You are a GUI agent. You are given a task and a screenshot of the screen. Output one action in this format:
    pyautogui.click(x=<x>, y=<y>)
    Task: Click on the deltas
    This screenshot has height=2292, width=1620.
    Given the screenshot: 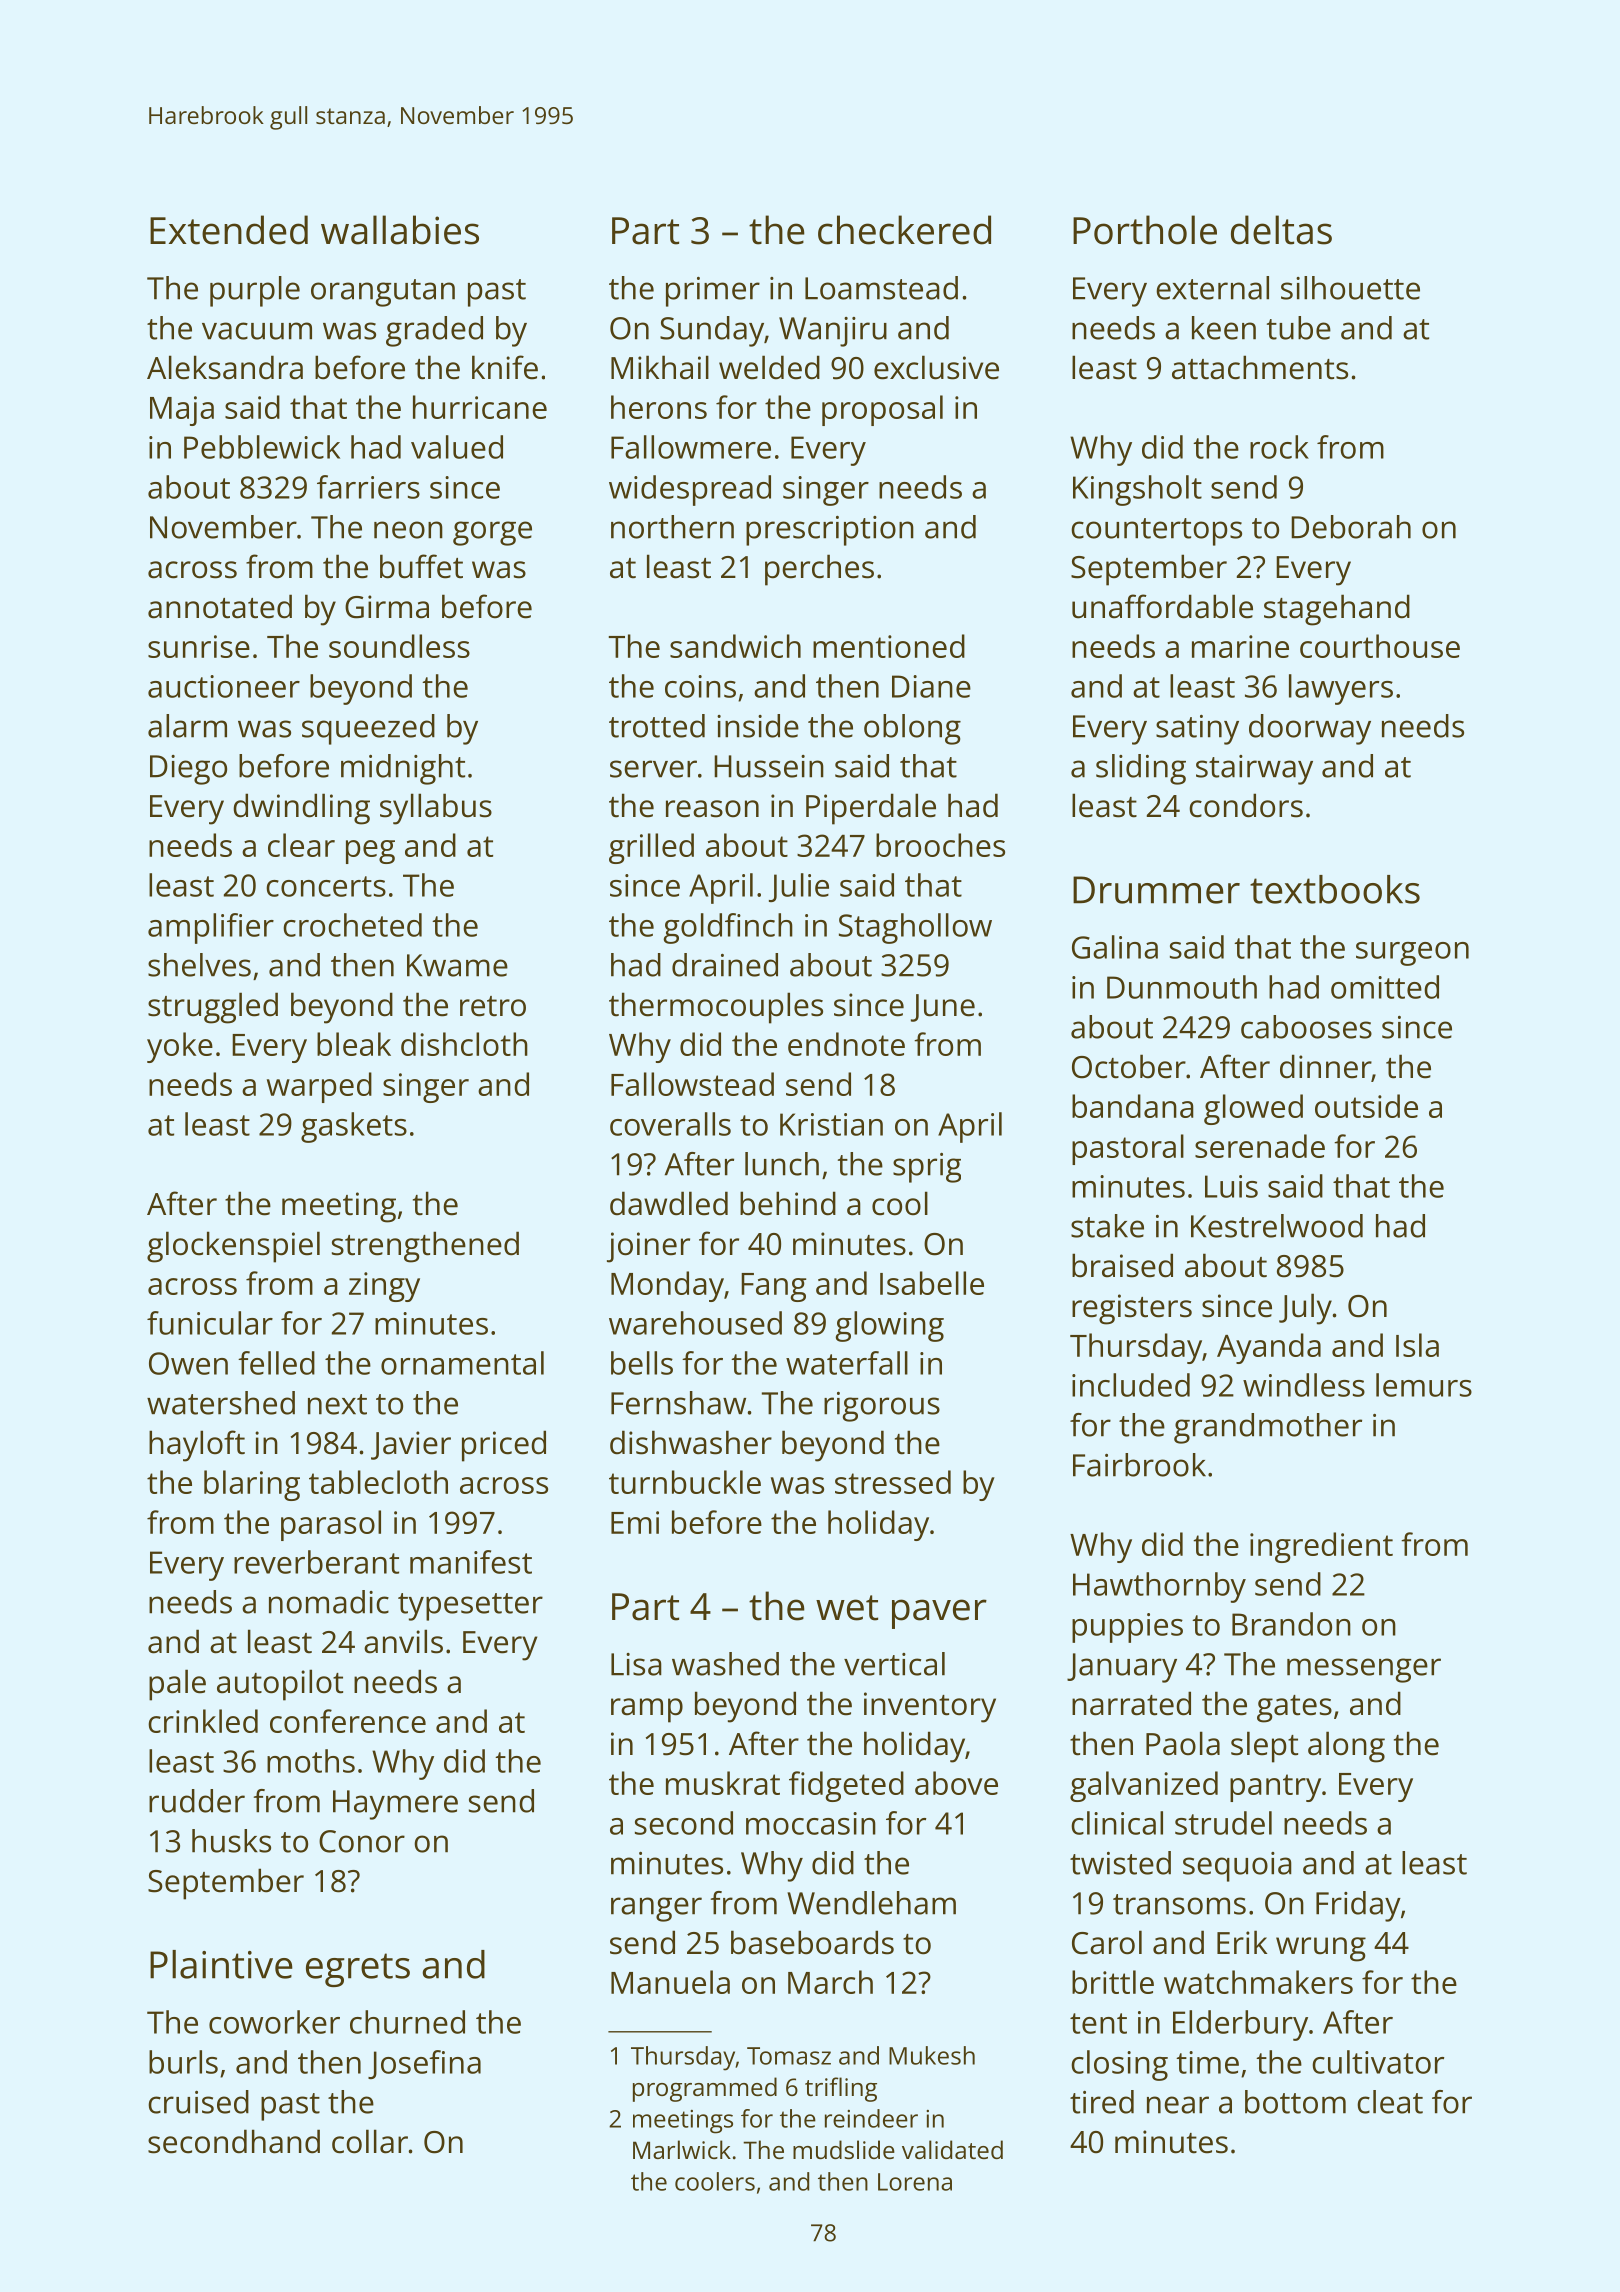 What is the action you would take?
    pyautogui.click(x=1281, y=230)
